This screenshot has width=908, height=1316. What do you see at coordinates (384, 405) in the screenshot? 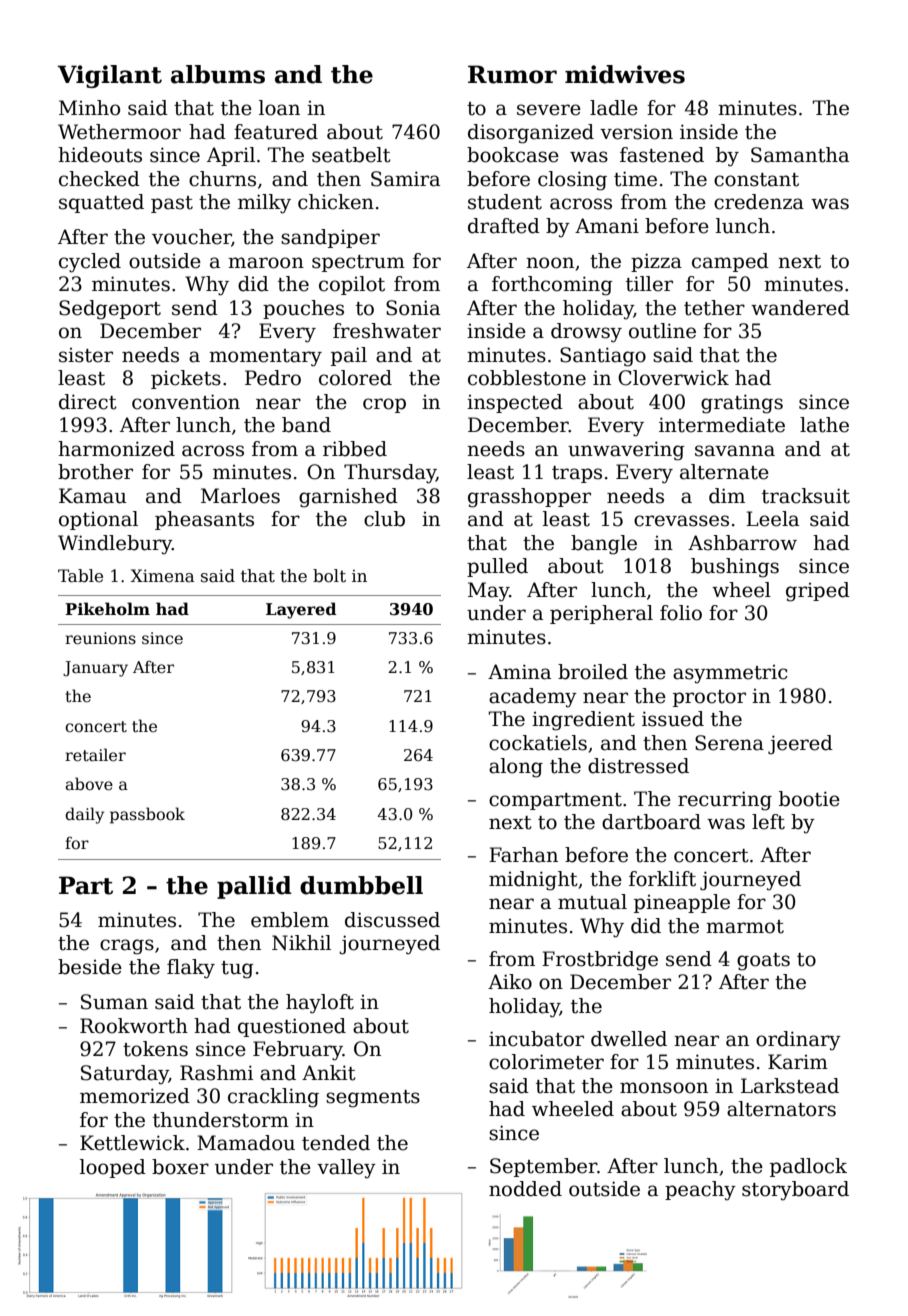
I see `crop` at bounding box center [384, 405].
